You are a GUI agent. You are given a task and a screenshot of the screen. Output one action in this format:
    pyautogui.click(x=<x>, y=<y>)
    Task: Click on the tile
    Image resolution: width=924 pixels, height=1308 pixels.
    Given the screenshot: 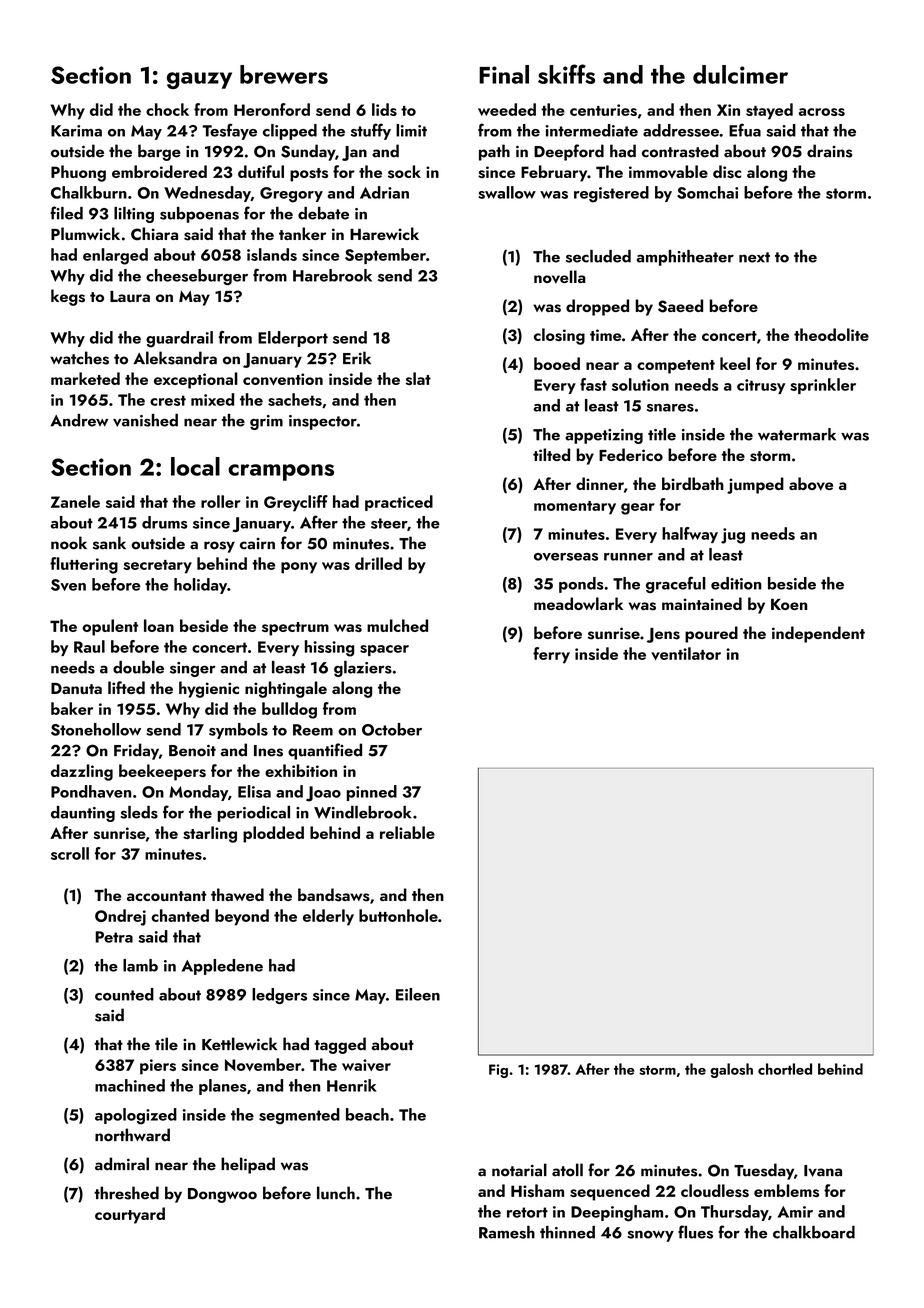 What is the action you would take?
    pyautogui.click(x=166, y=1044)
